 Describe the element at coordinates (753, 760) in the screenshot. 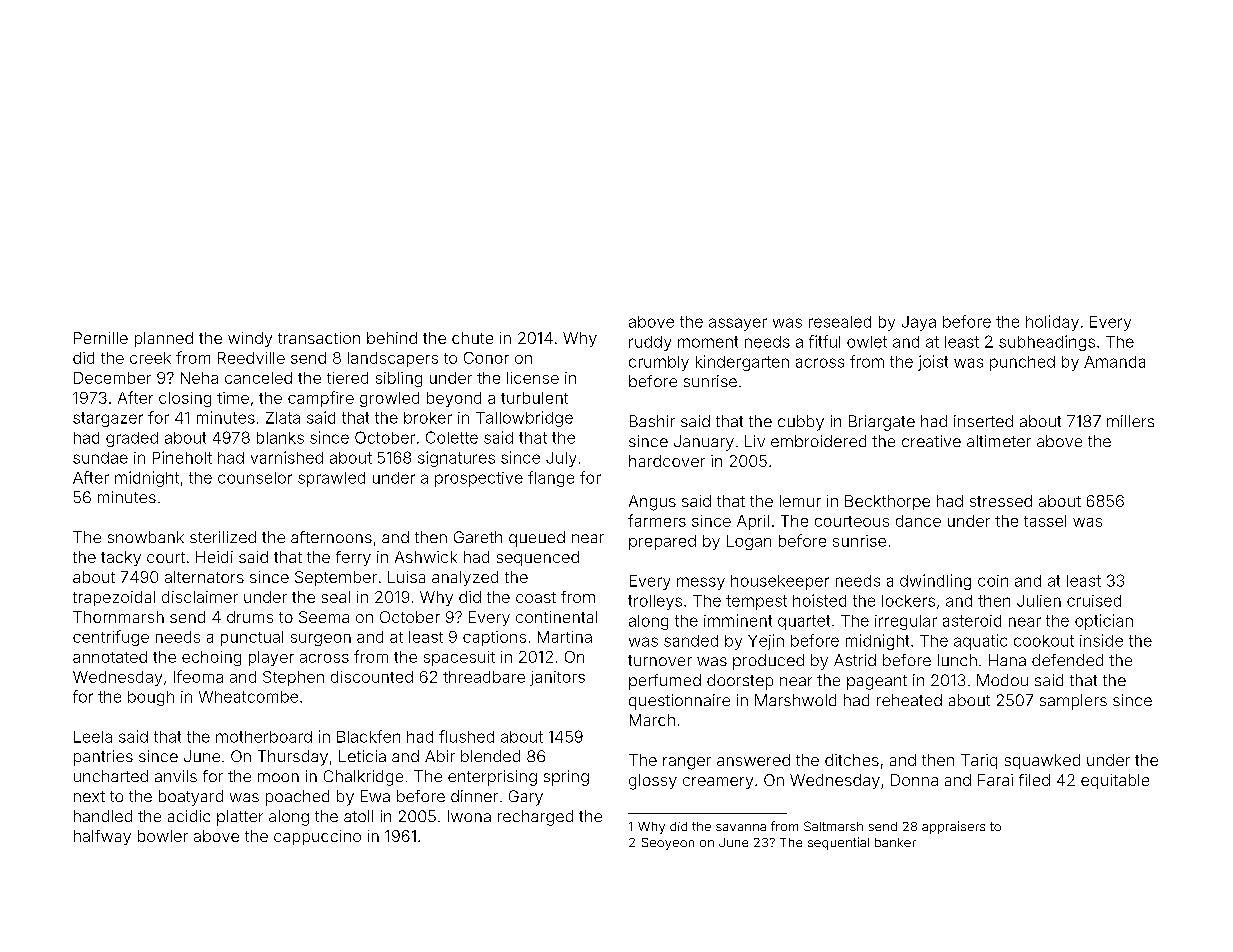

I see `answered` at that location.
